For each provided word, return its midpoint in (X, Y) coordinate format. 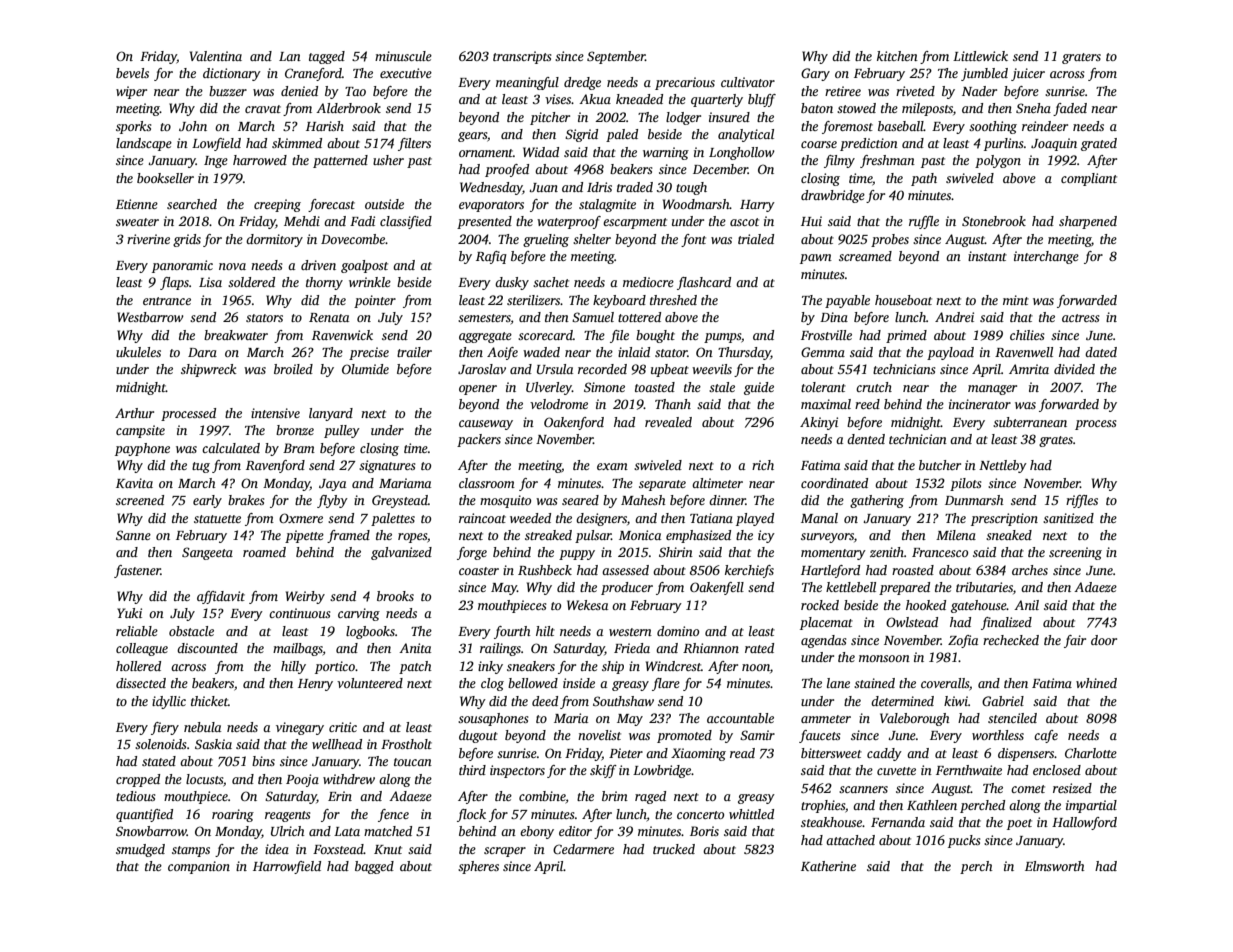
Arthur (134, 413)
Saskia (213, 744)
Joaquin (1054, 144)
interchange (1046, 257)
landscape (144, 144)
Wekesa (587, 605)
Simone (604, 387)
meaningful (527, 83)
